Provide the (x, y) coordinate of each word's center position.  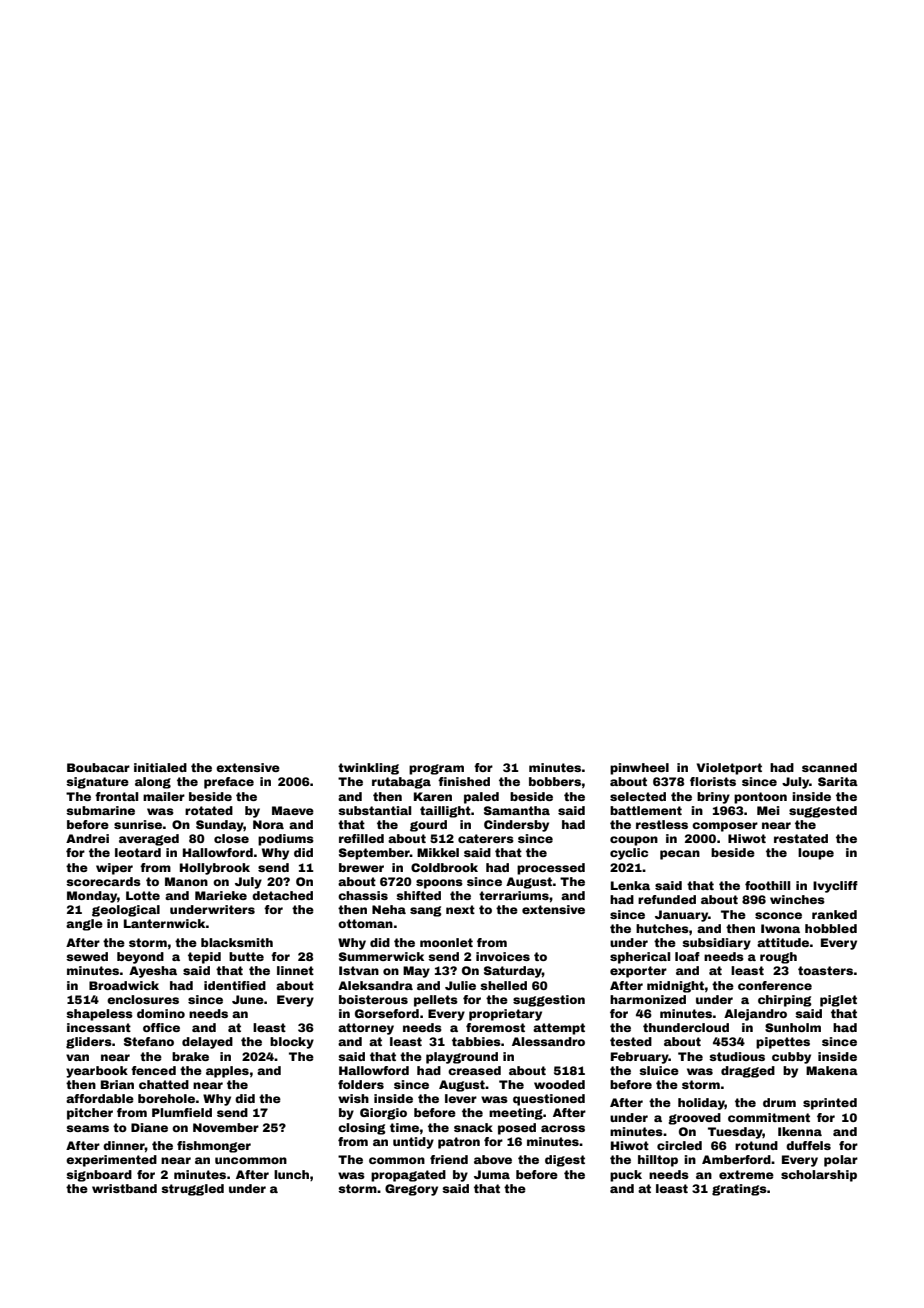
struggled (192, 1190)
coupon (634, 841)
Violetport (729, 769)
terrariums (514, 895)
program (436, 769)
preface (229, 783)
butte (246, 956)
